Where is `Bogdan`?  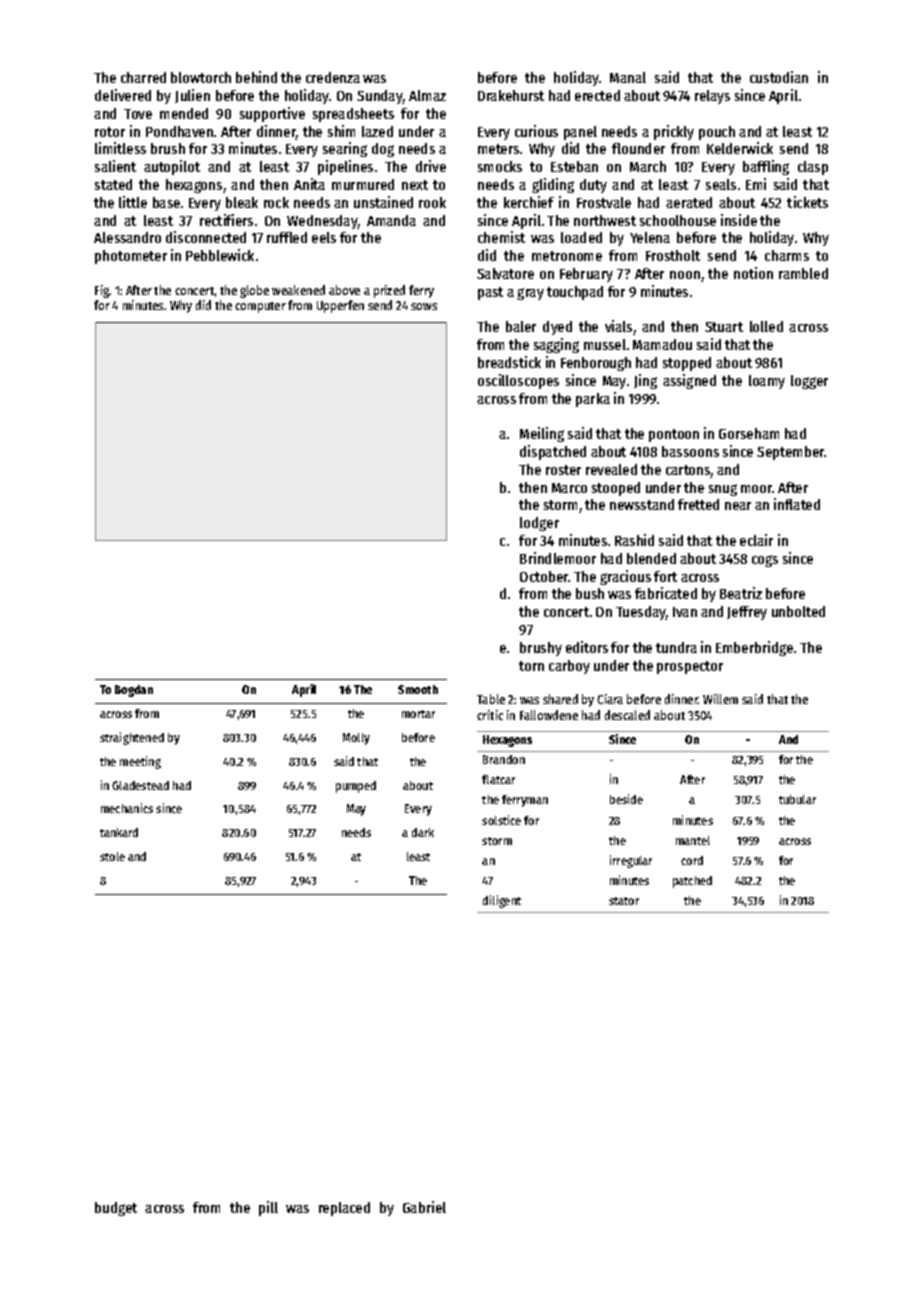 Bogdan is located at coordinates (134, 691).
